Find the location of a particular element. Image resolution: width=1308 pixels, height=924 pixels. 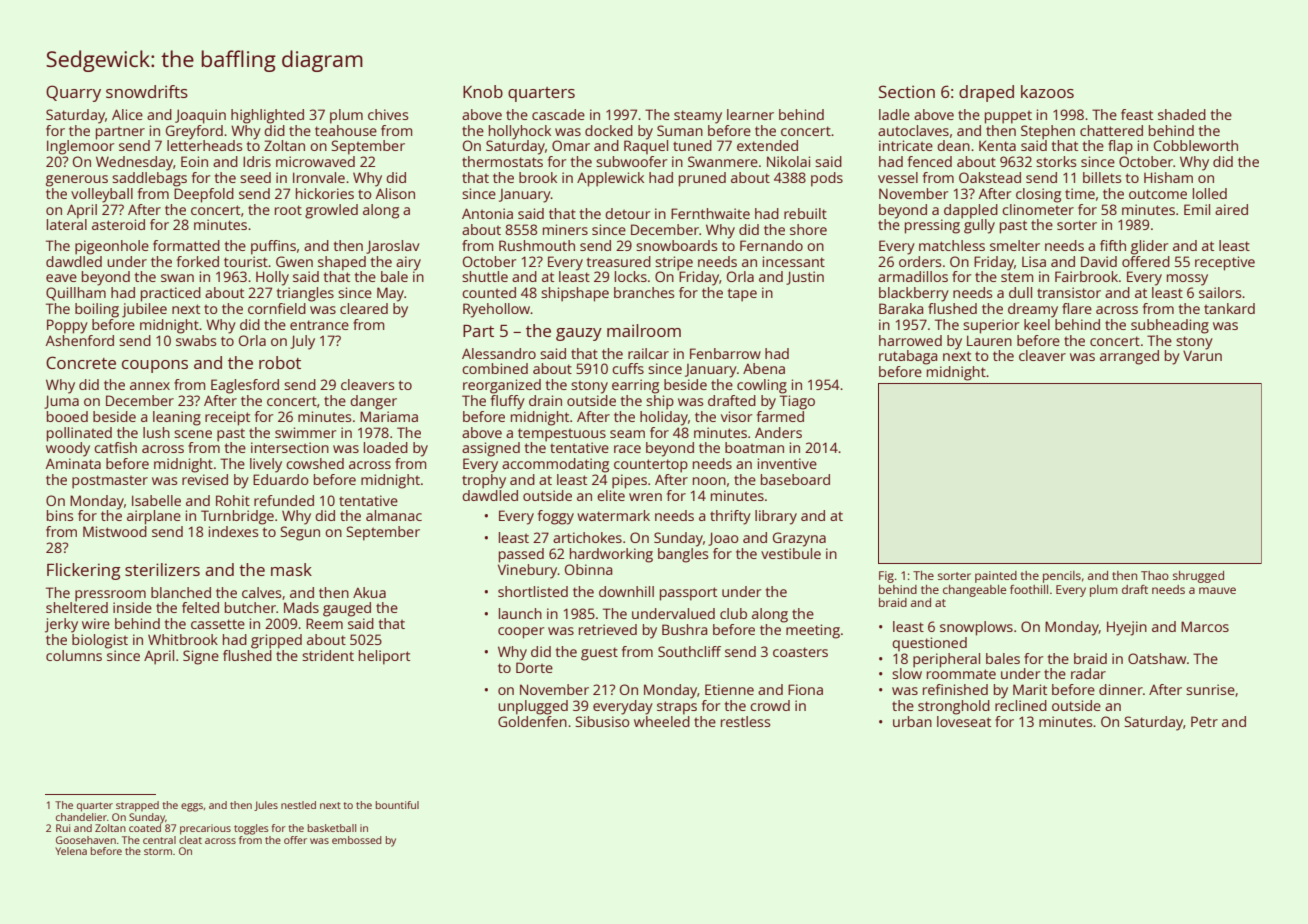

cooper is located at coordinates (521, 633).
